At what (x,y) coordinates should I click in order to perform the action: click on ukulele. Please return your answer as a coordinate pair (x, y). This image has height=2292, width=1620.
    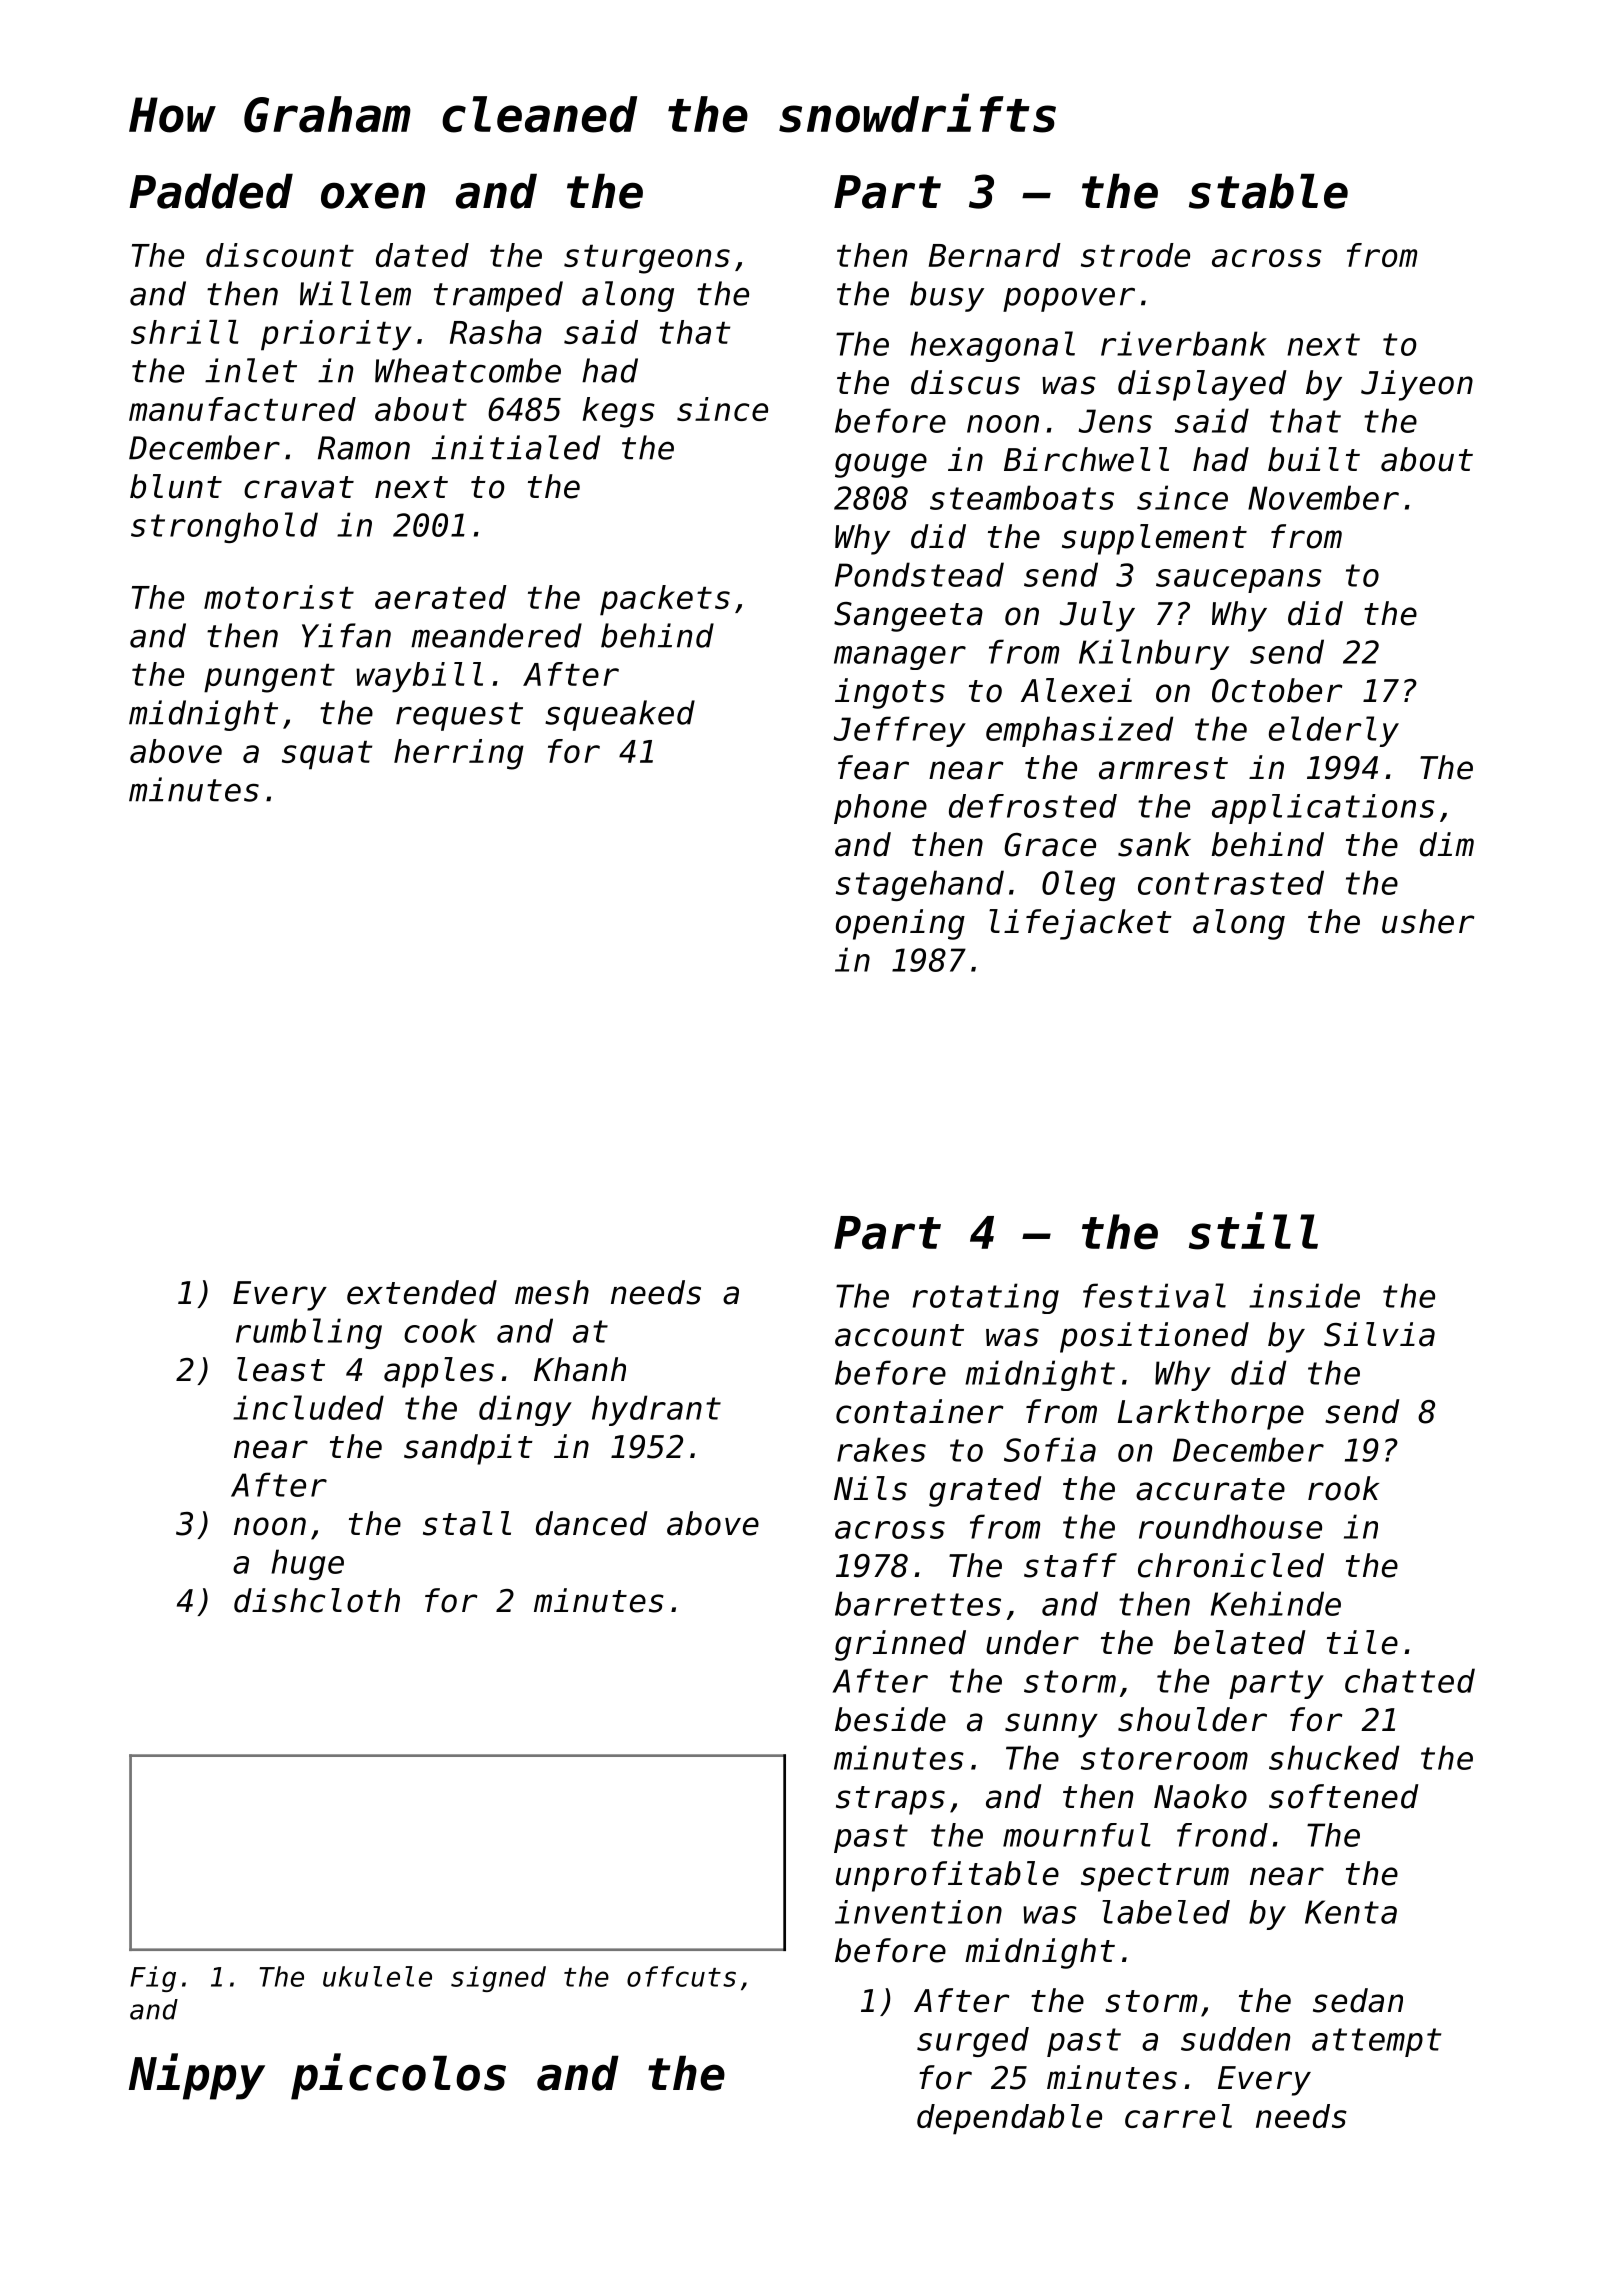
    Looking at the image, I should click on (377, 1976).
